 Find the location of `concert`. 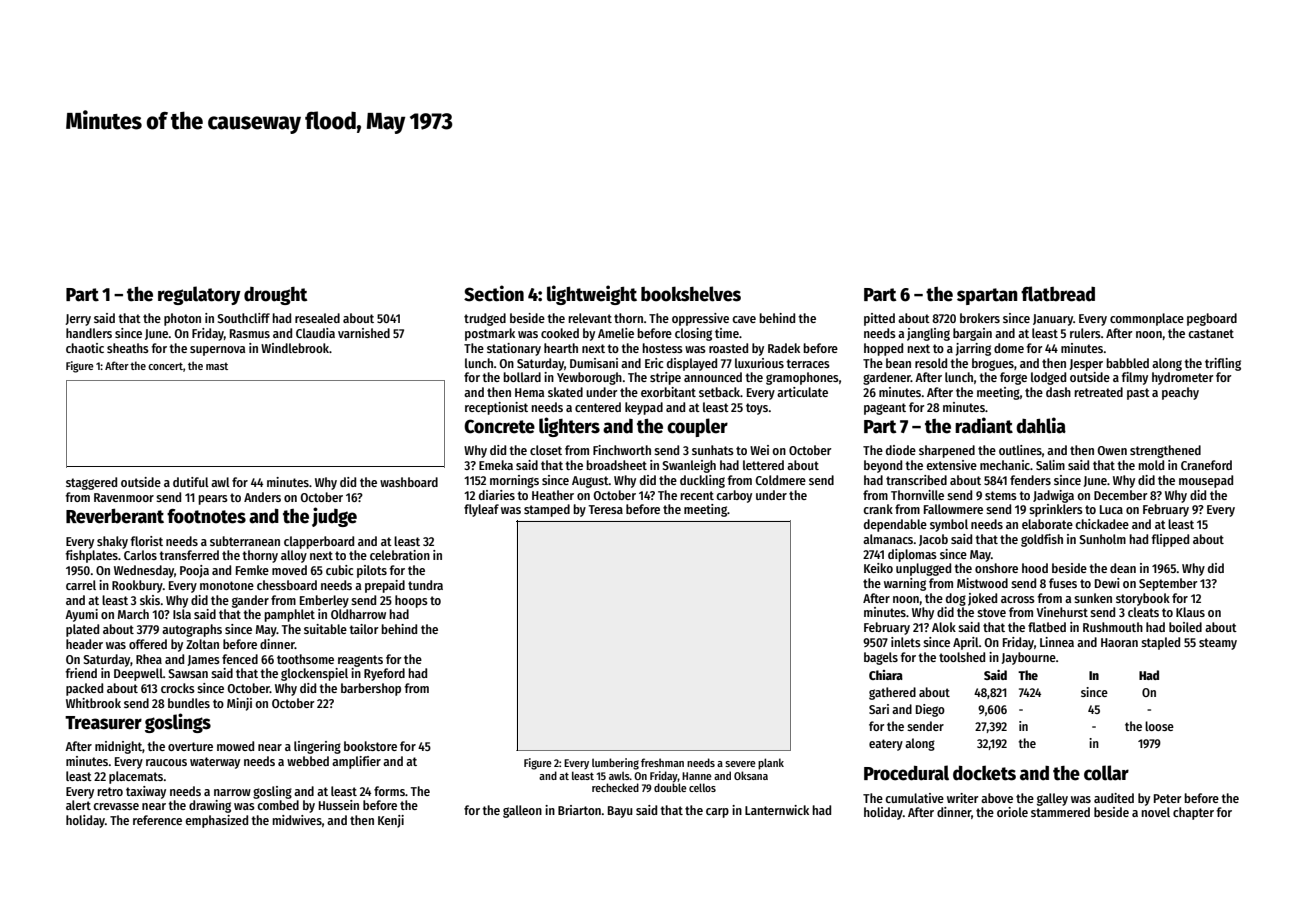

concert is located at coordinates (165, 366).
